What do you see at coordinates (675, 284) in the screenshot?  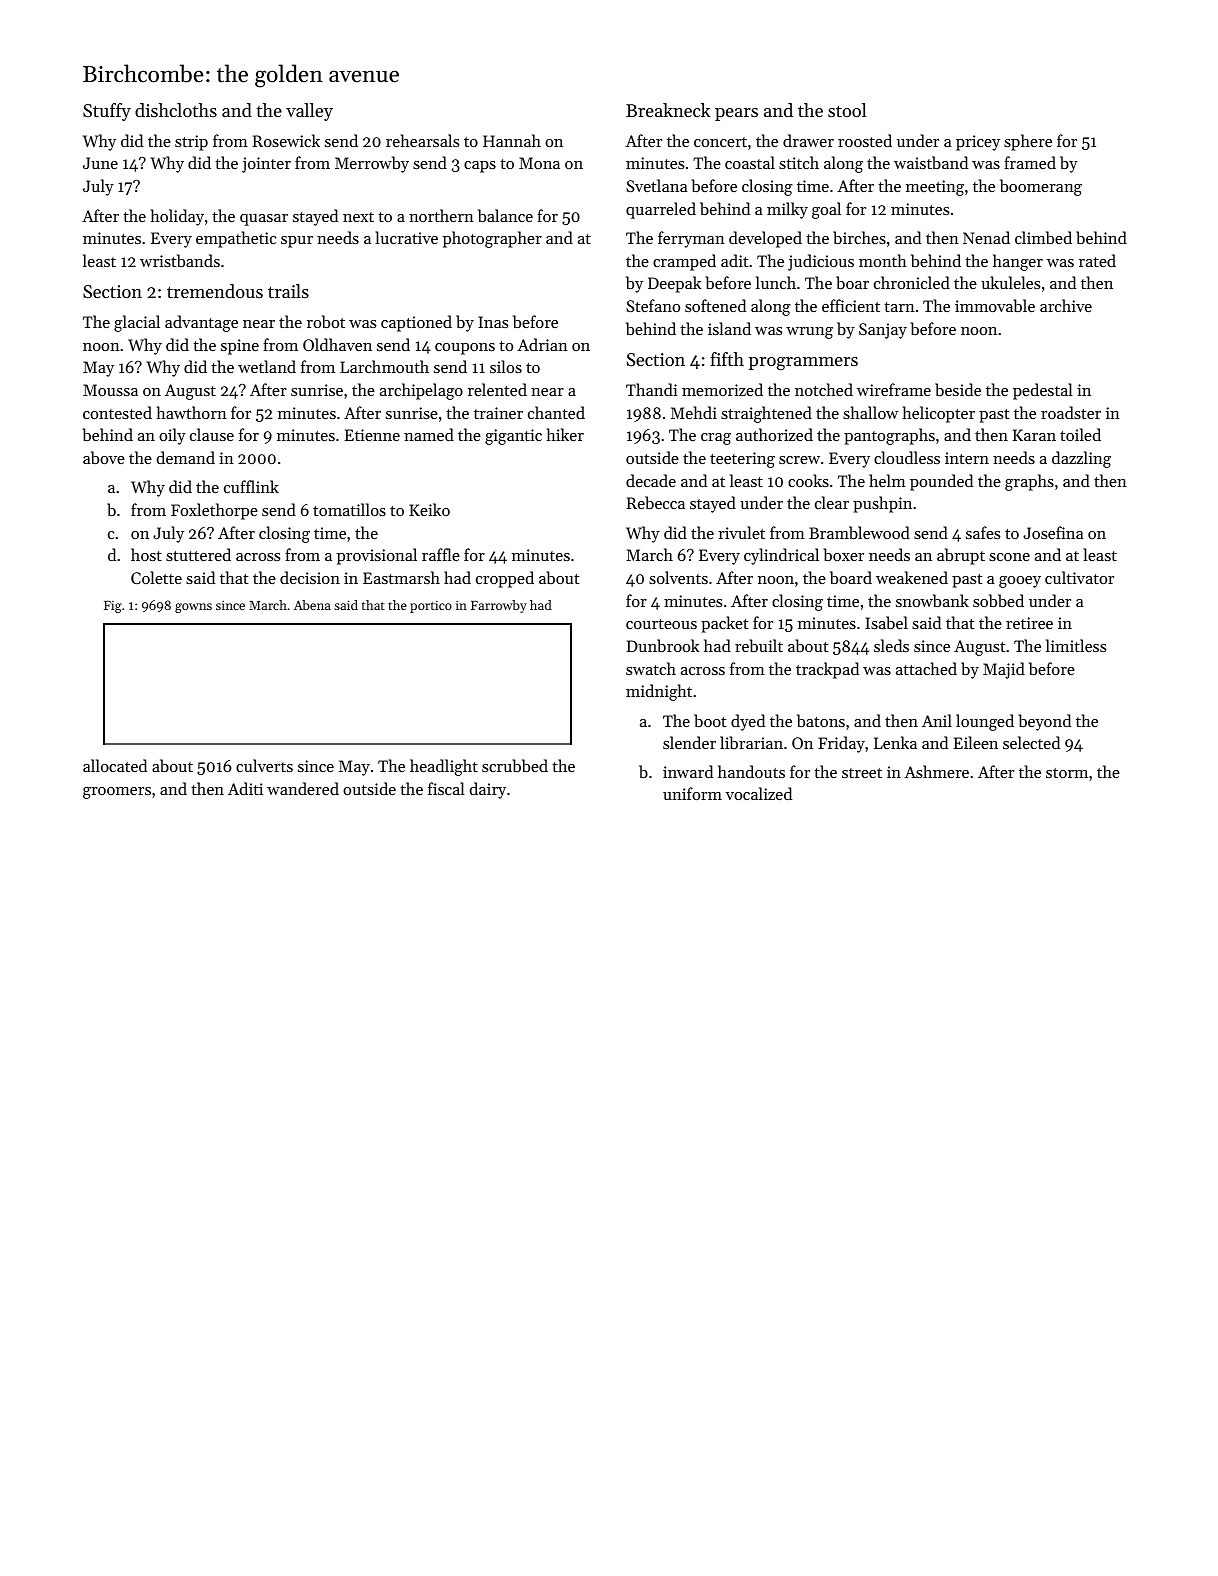 I see `Deepak` at bounding box center [675, 284].
